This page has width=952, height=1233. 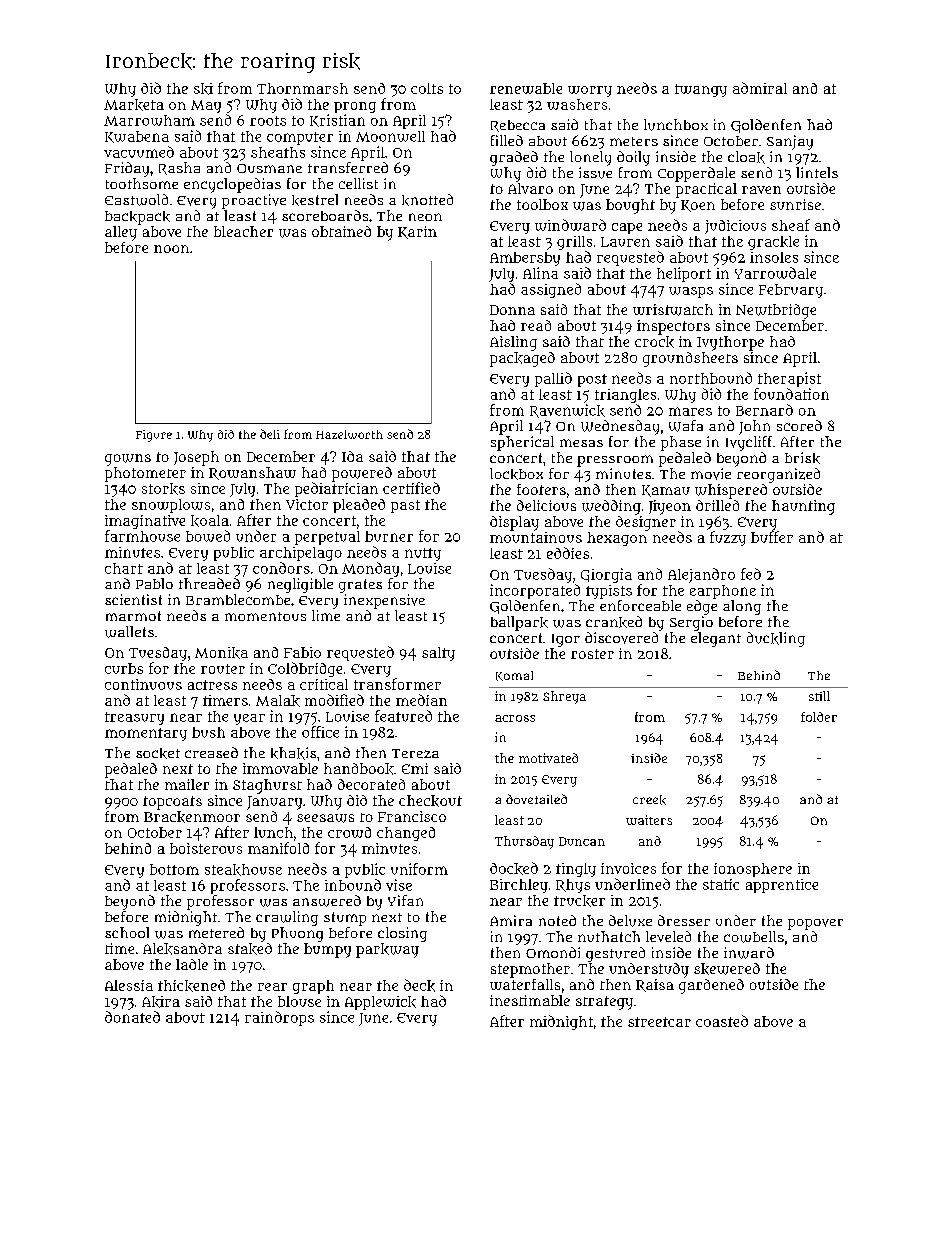 I want to click on admiral, so click(x=760, y=88).
